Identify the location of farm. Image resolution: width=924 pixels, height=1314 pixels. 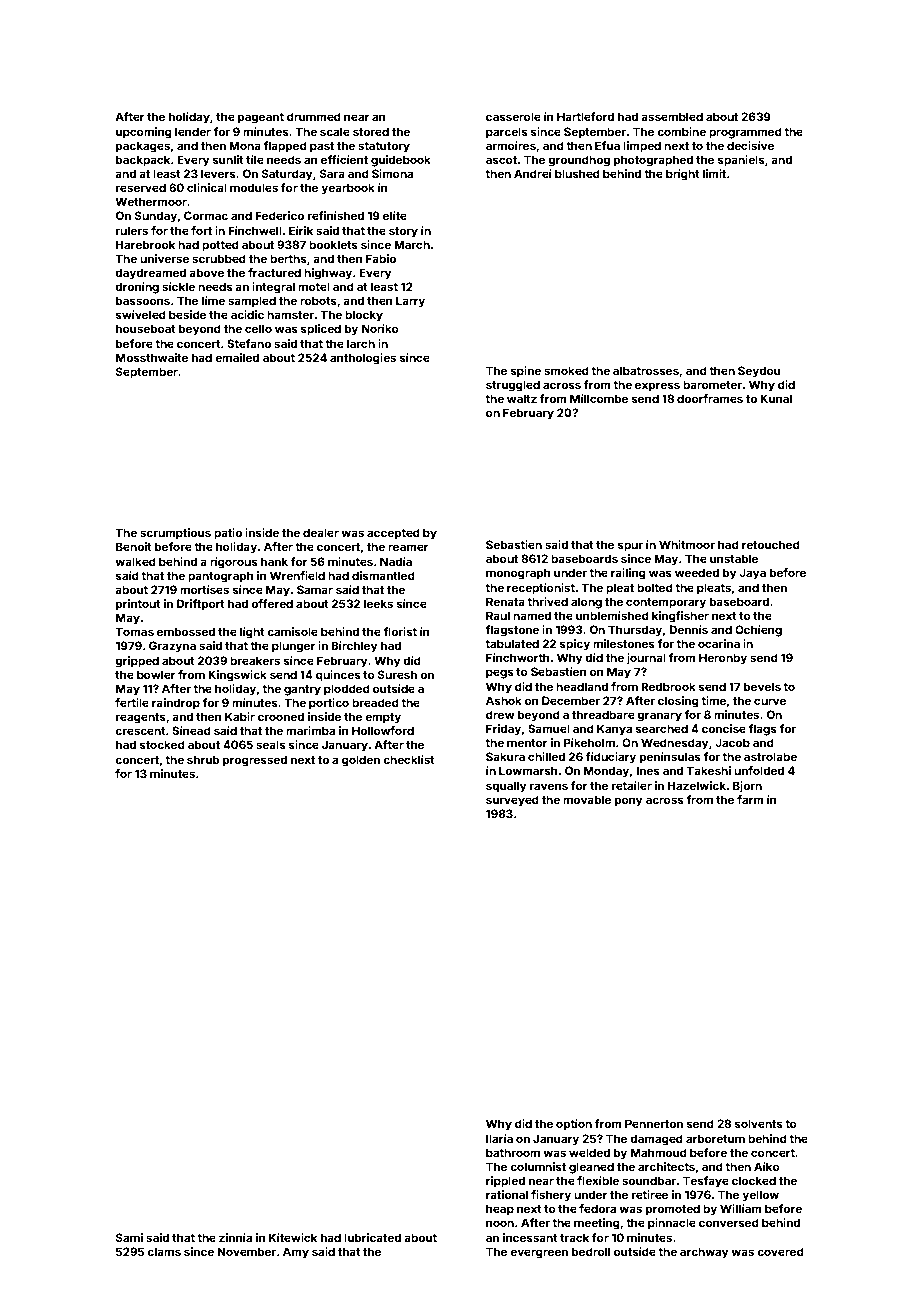
(750, 799).
